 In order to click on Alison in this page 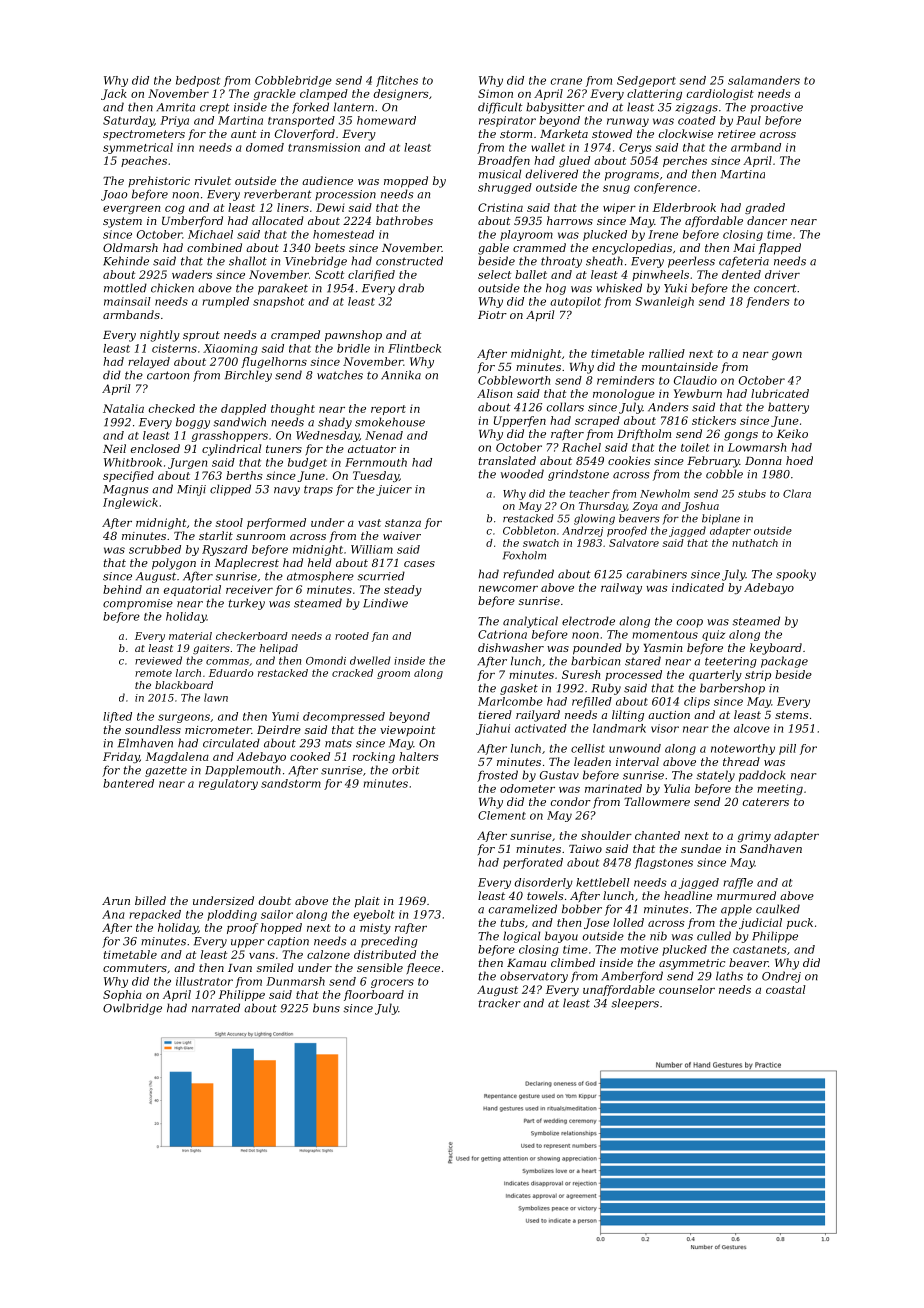, I will do `click(494, 393)`.
